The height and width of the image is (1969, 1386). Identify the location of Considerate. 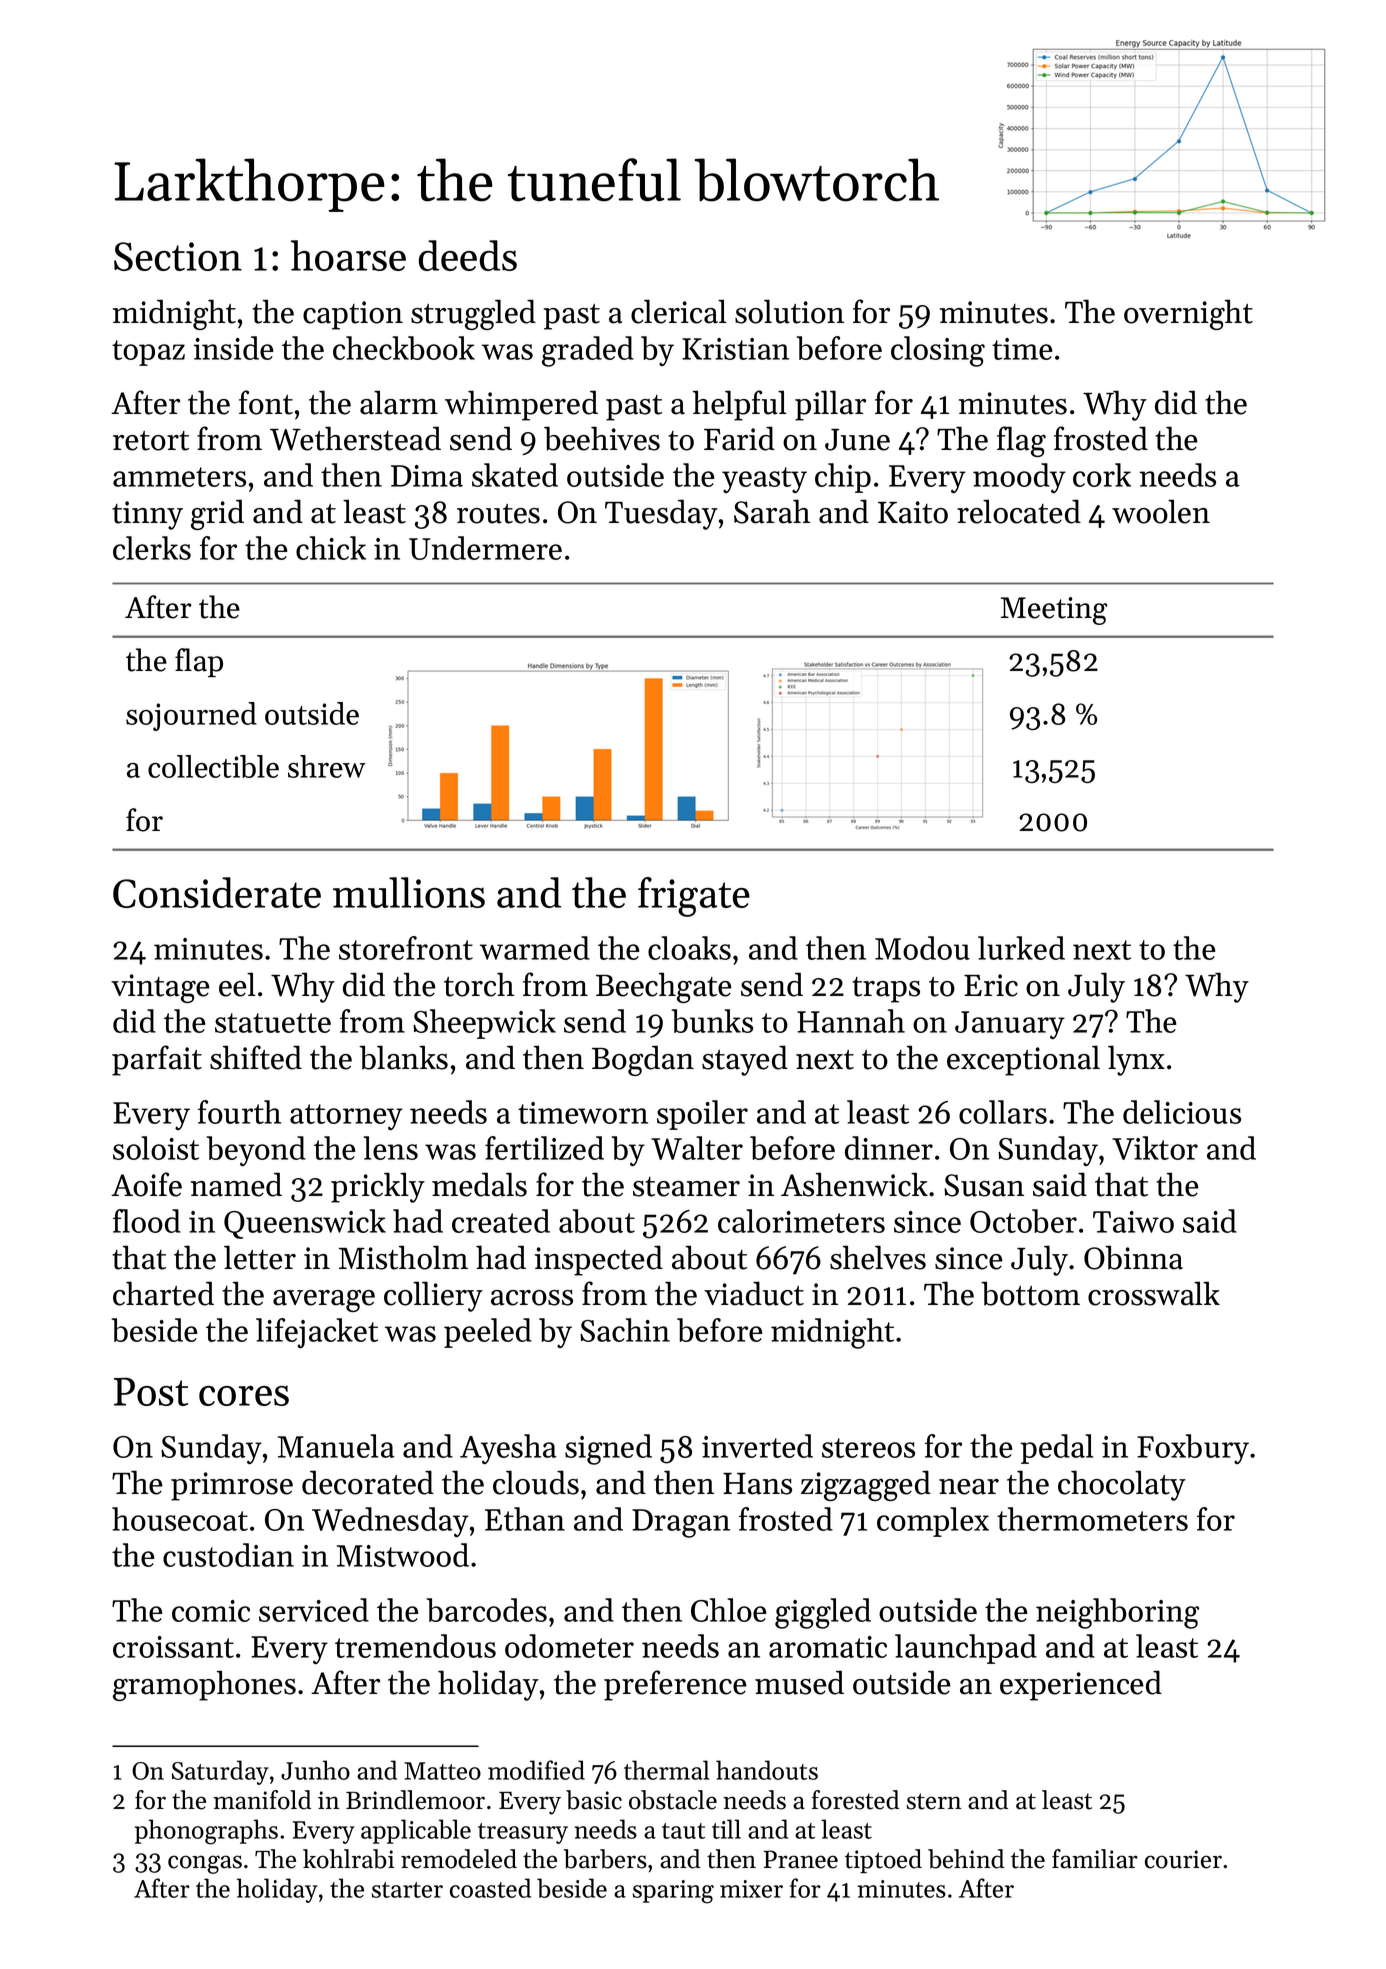
(217, 892).
